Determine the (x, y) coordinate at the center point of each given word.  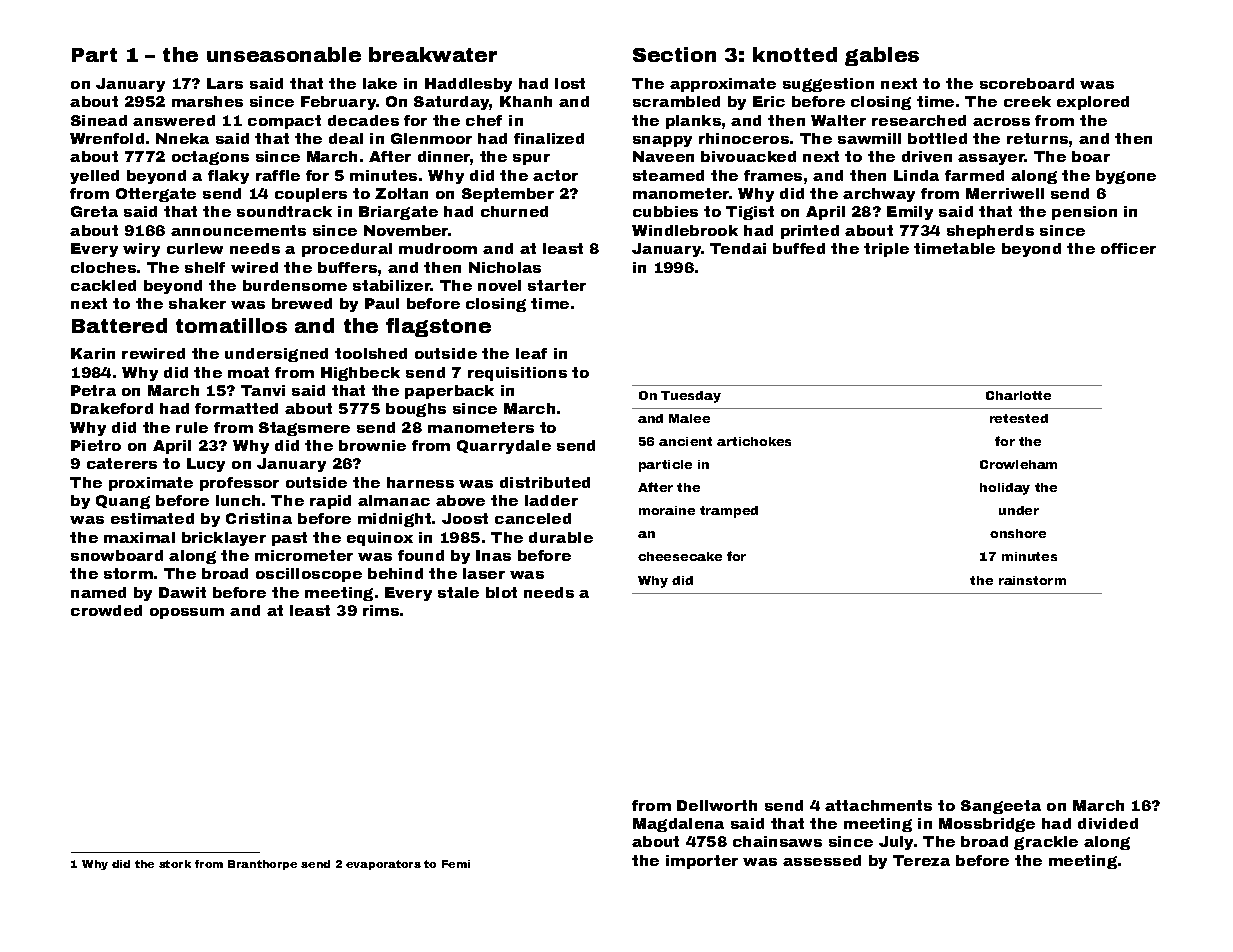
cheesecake (680, 556)
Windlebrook (685, 230)
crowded (106, 610)
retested (1019, 418)
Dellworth (717, 805)
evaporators (383, 865)
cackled (103, 285)
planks (693, 122)
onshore (1018, 533)
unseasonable (284, 54)
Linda (916, 175)
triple (886, 250)
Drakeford (112, 408)
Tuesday (691, 397)
